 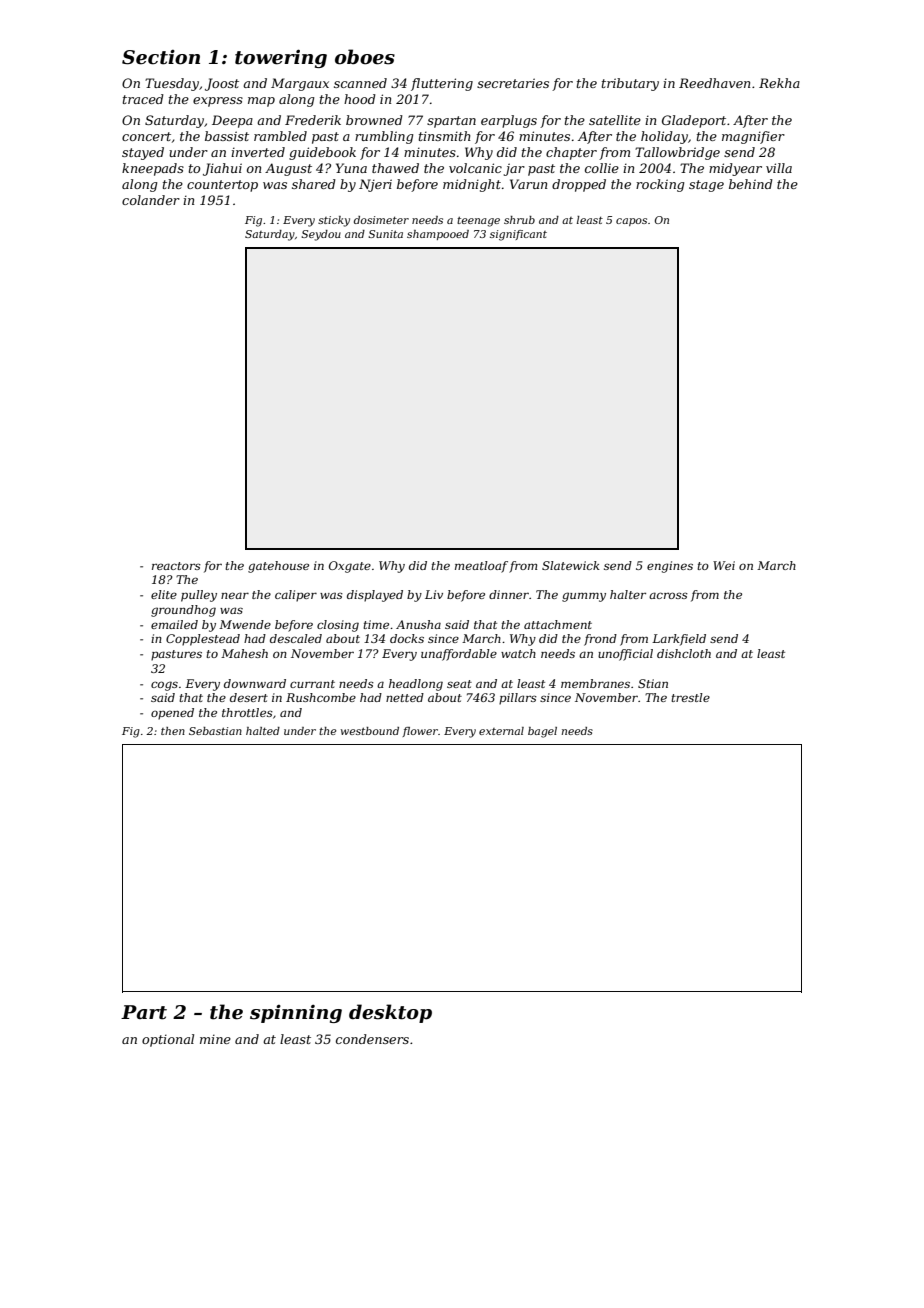 I want to click on condensers, so click(x=372, y=1039).
